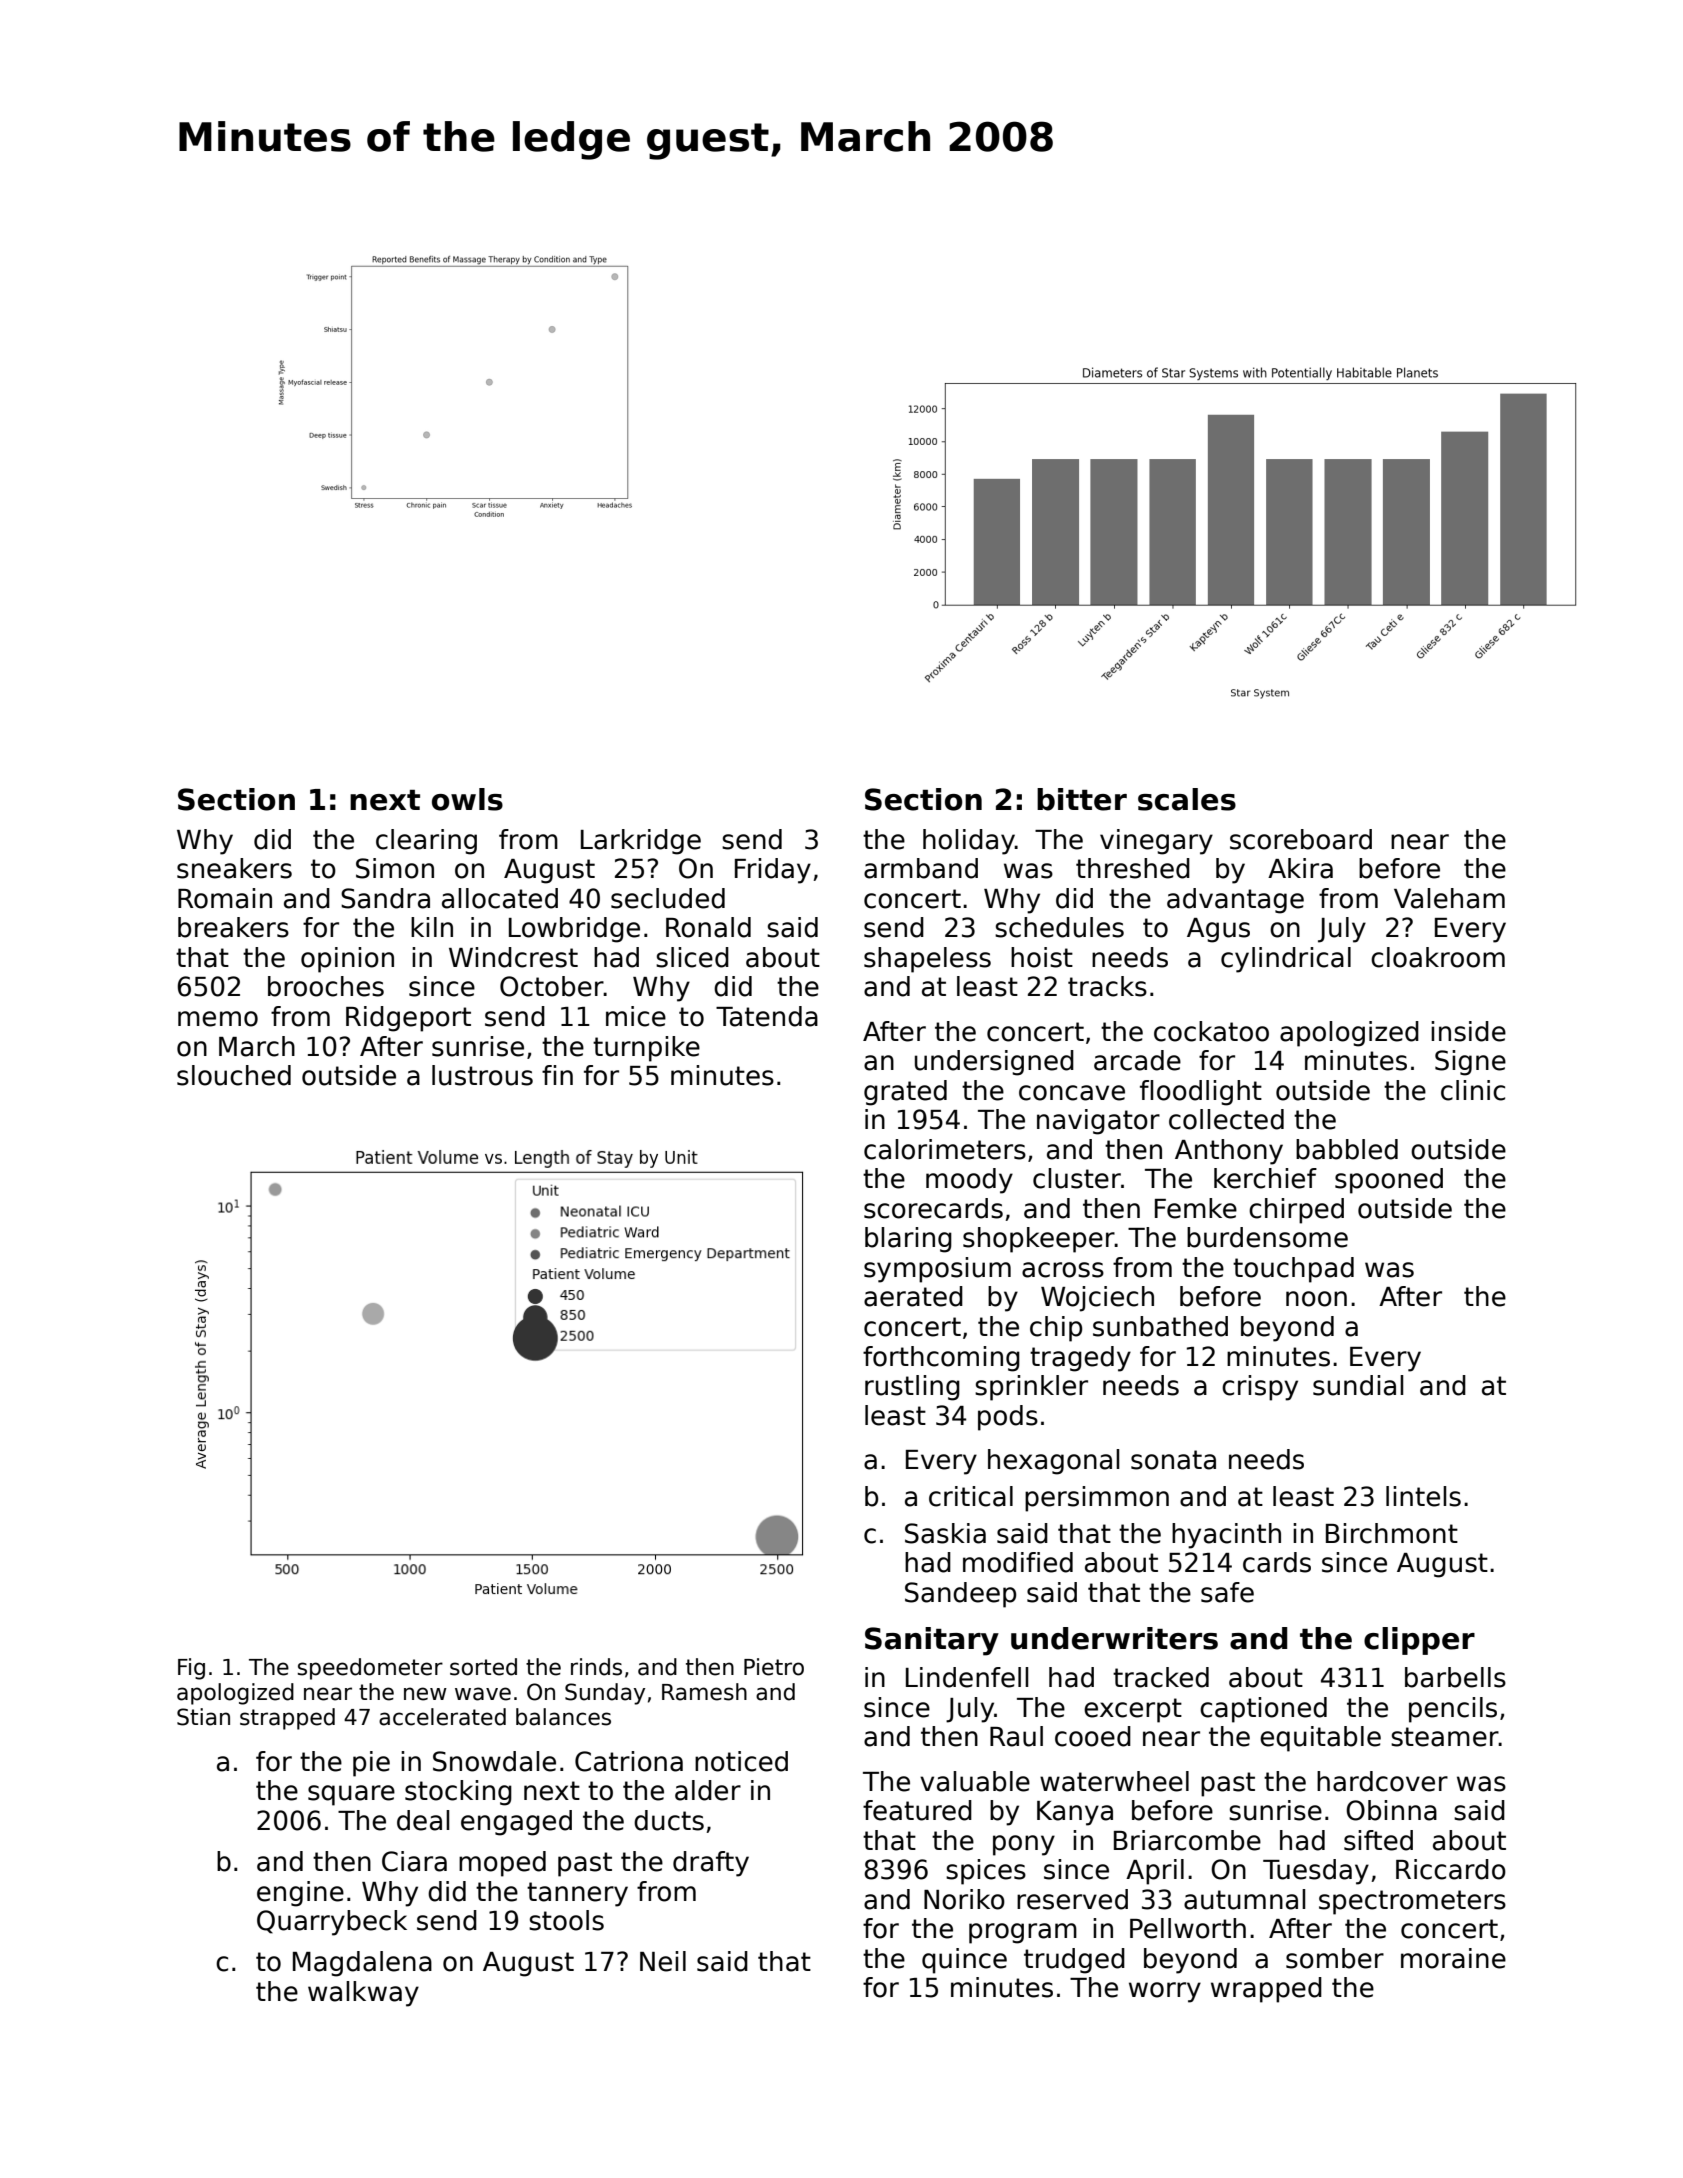 The height and width of the screenshot is (2178, 1683). What do you see at coordinates (1077, 1178) in the screenshot?
I see `cluster` at bounding box center [1077, 1178].
